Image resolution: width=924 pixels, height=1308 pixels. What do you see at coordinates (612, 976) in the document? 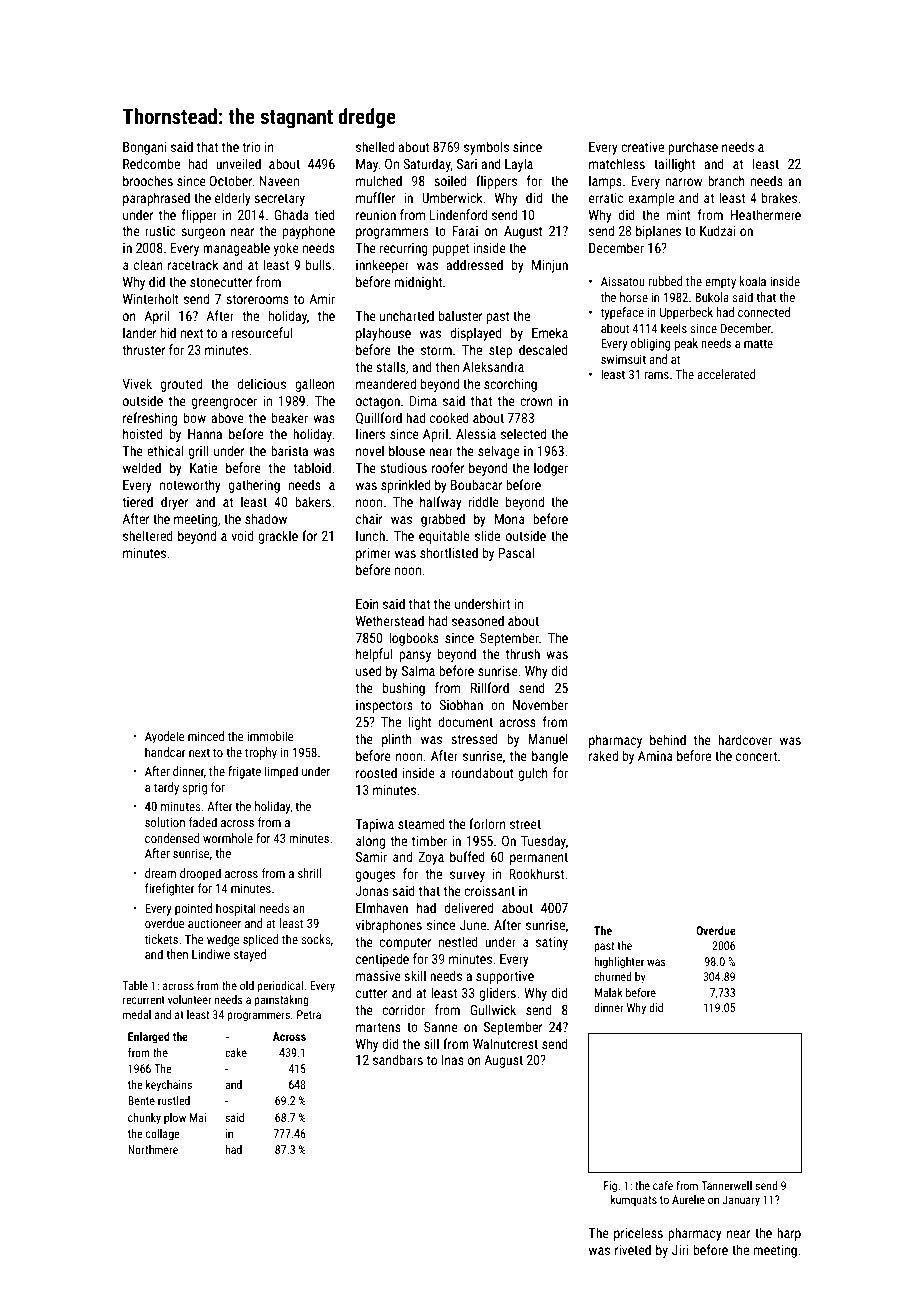
I see `churned` at bounding box center [612, 976].
